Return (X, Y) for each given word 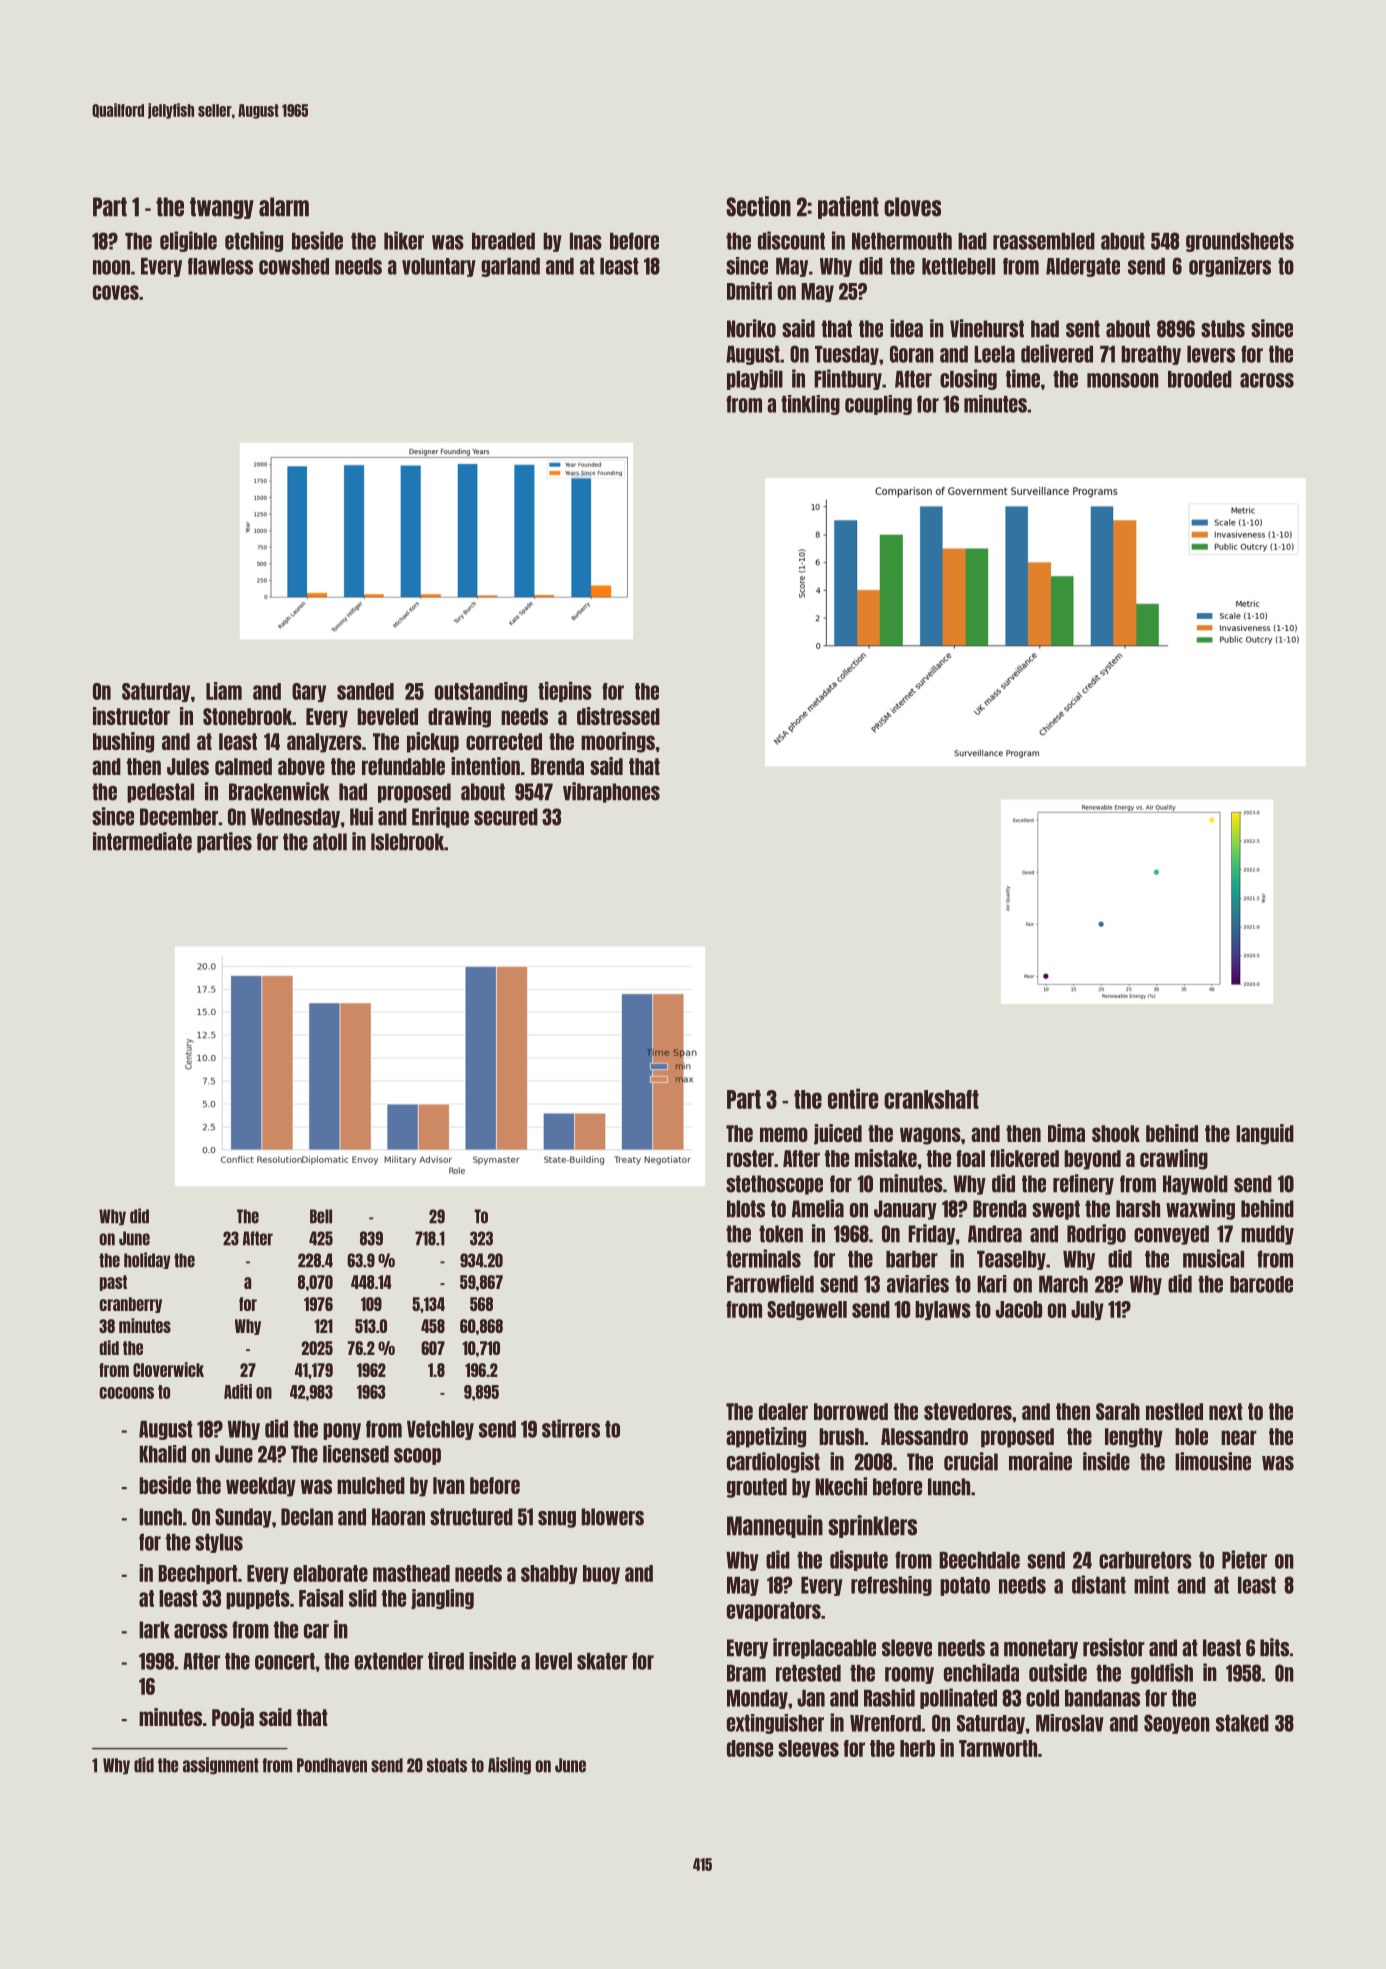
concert (285, 1661)
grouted (757, 1488)
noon (111, 267)
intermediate (142, 841)
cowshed (294, 266)
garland (510, 267)
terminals (763, 1258)
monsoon (1123, 380)
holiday (147, 1260)
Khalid (162, 1454)
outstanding (481, 692)
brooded (1200, 379)
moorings (618, 742)
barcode (1261, 1284)
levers (1211, 354)
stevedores (968, 1411)
